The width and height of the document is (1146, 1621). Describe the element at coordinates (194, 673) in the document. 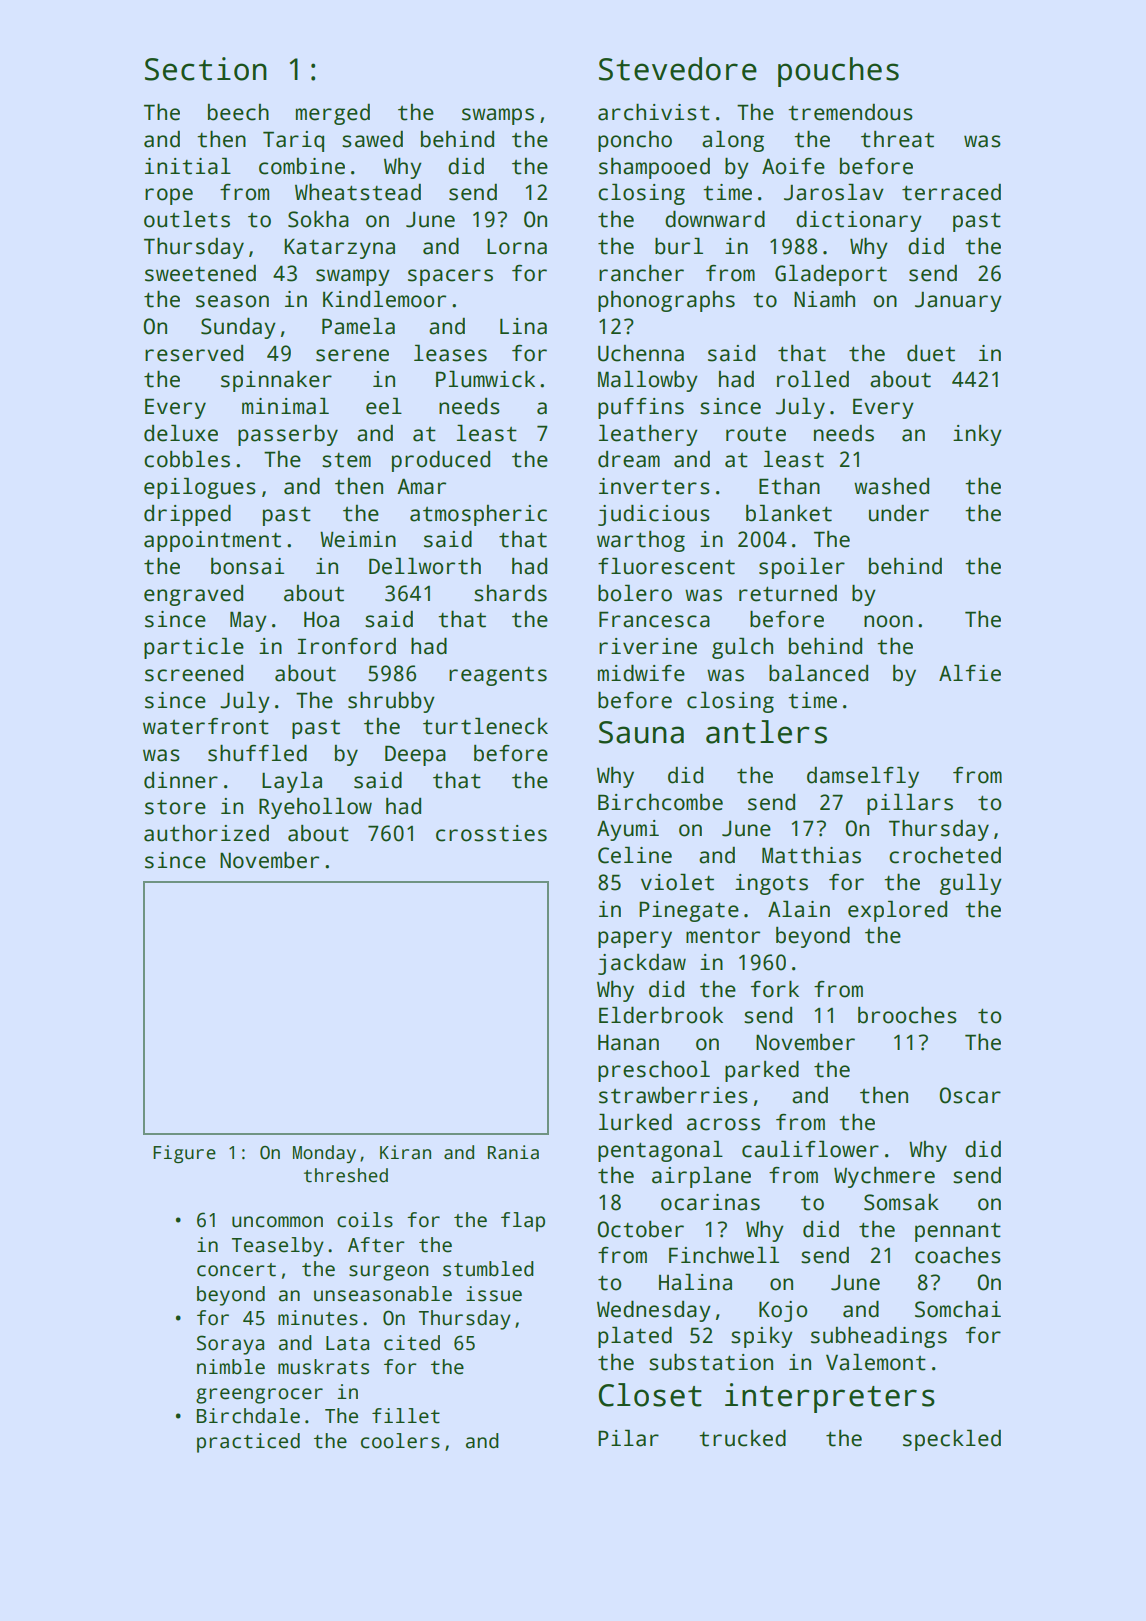

I see `screened` at that location.
